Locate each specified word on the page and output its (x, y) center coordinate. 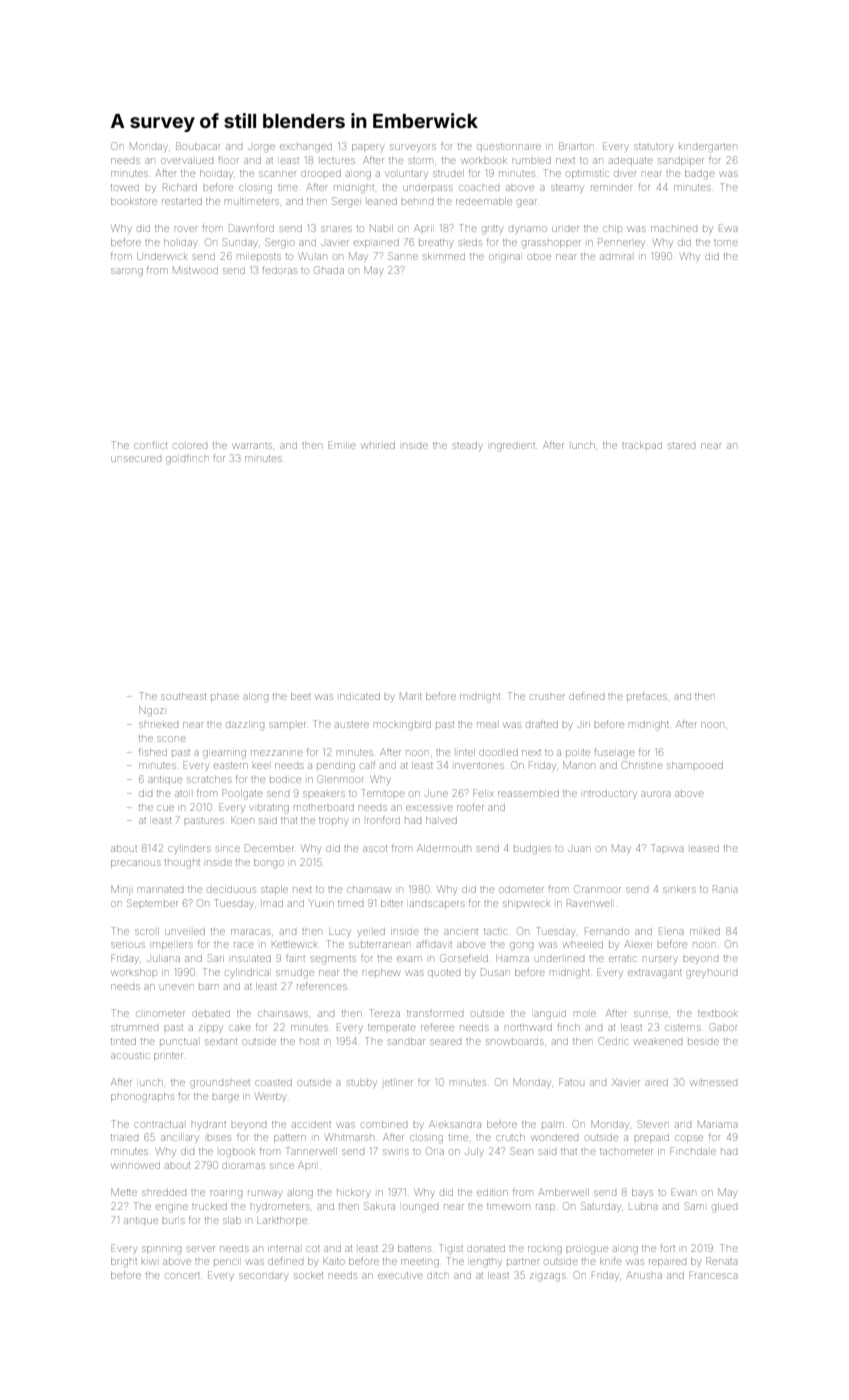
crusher (548, 697)
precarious (136, 864)
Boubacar (198, 146)
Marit (411, 696)
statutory (653, 148)
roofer (470, 807)
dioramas (243, 1166)
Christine (642, 765)
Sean (521, 1151)
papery (367, 148)
